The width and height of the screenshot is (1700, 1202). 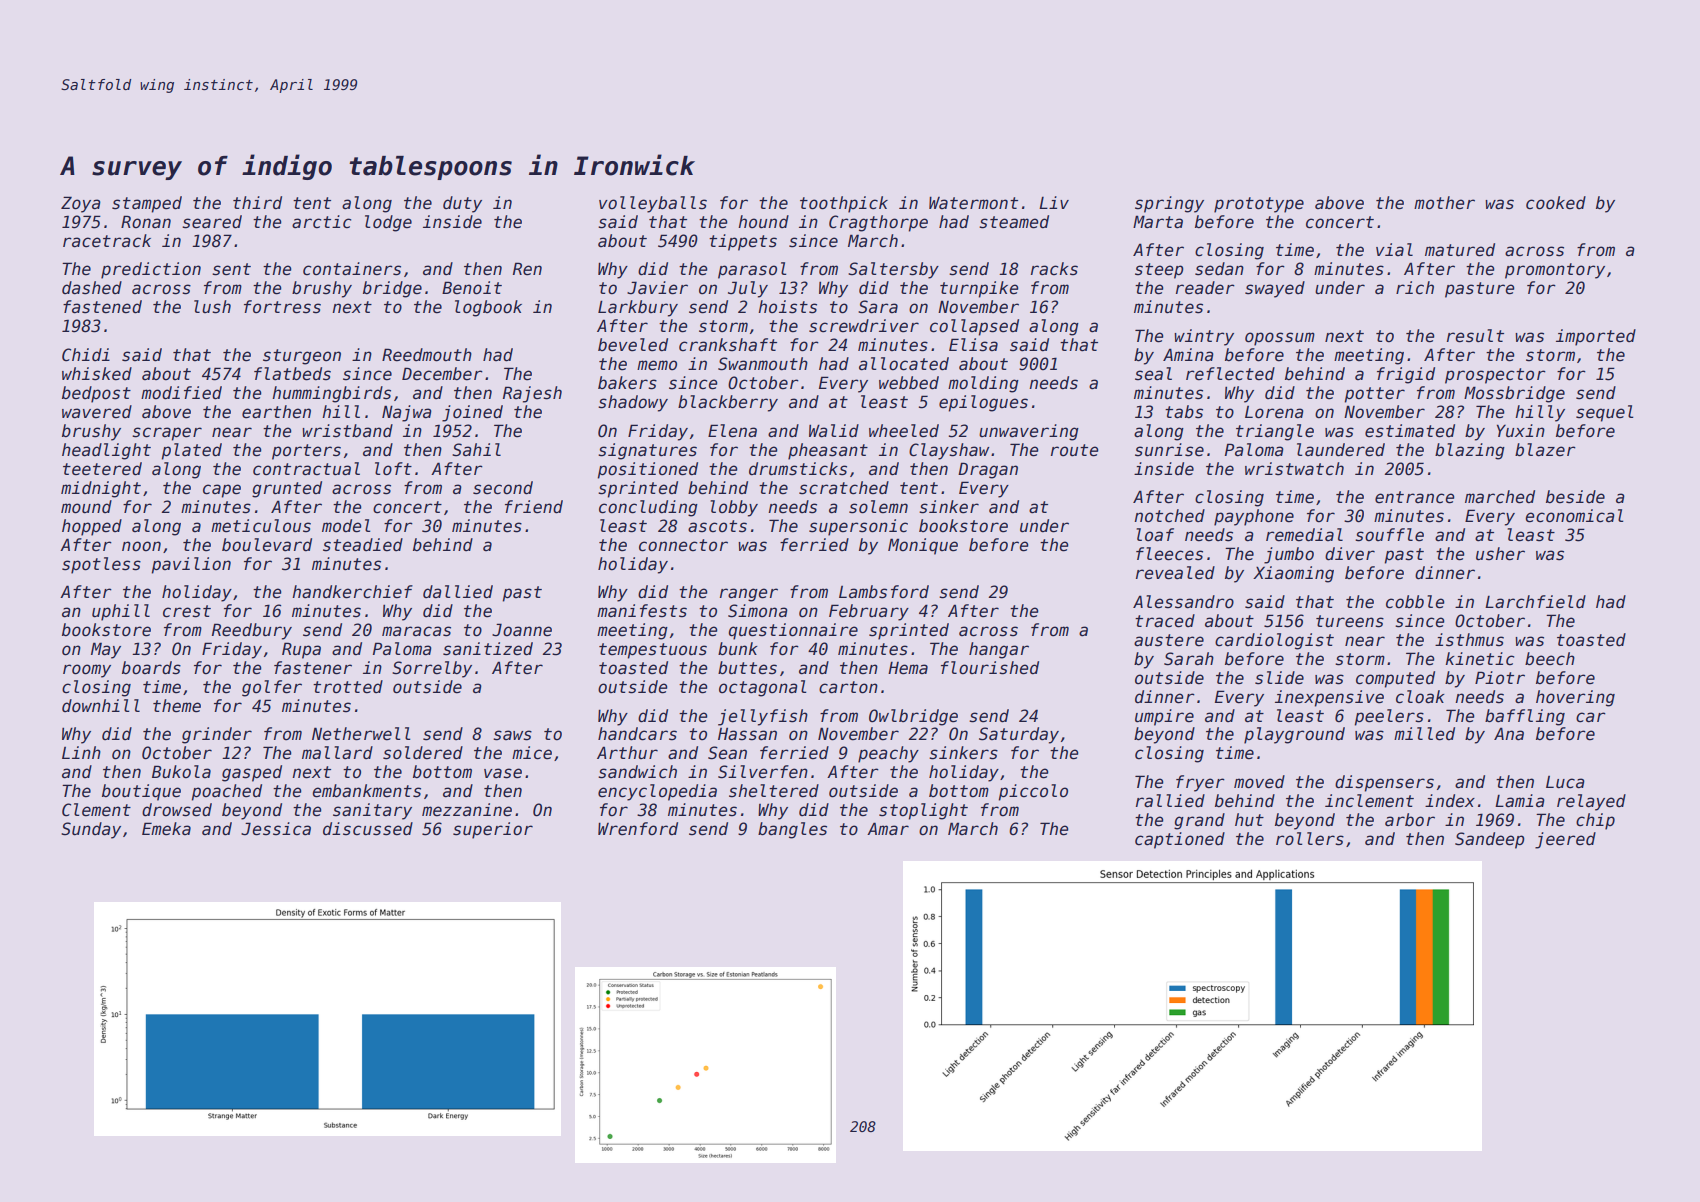 What do you see at coordinates (1444, 203) in the screenshot?
I see `mother` at bounding box center [1444, 203].
